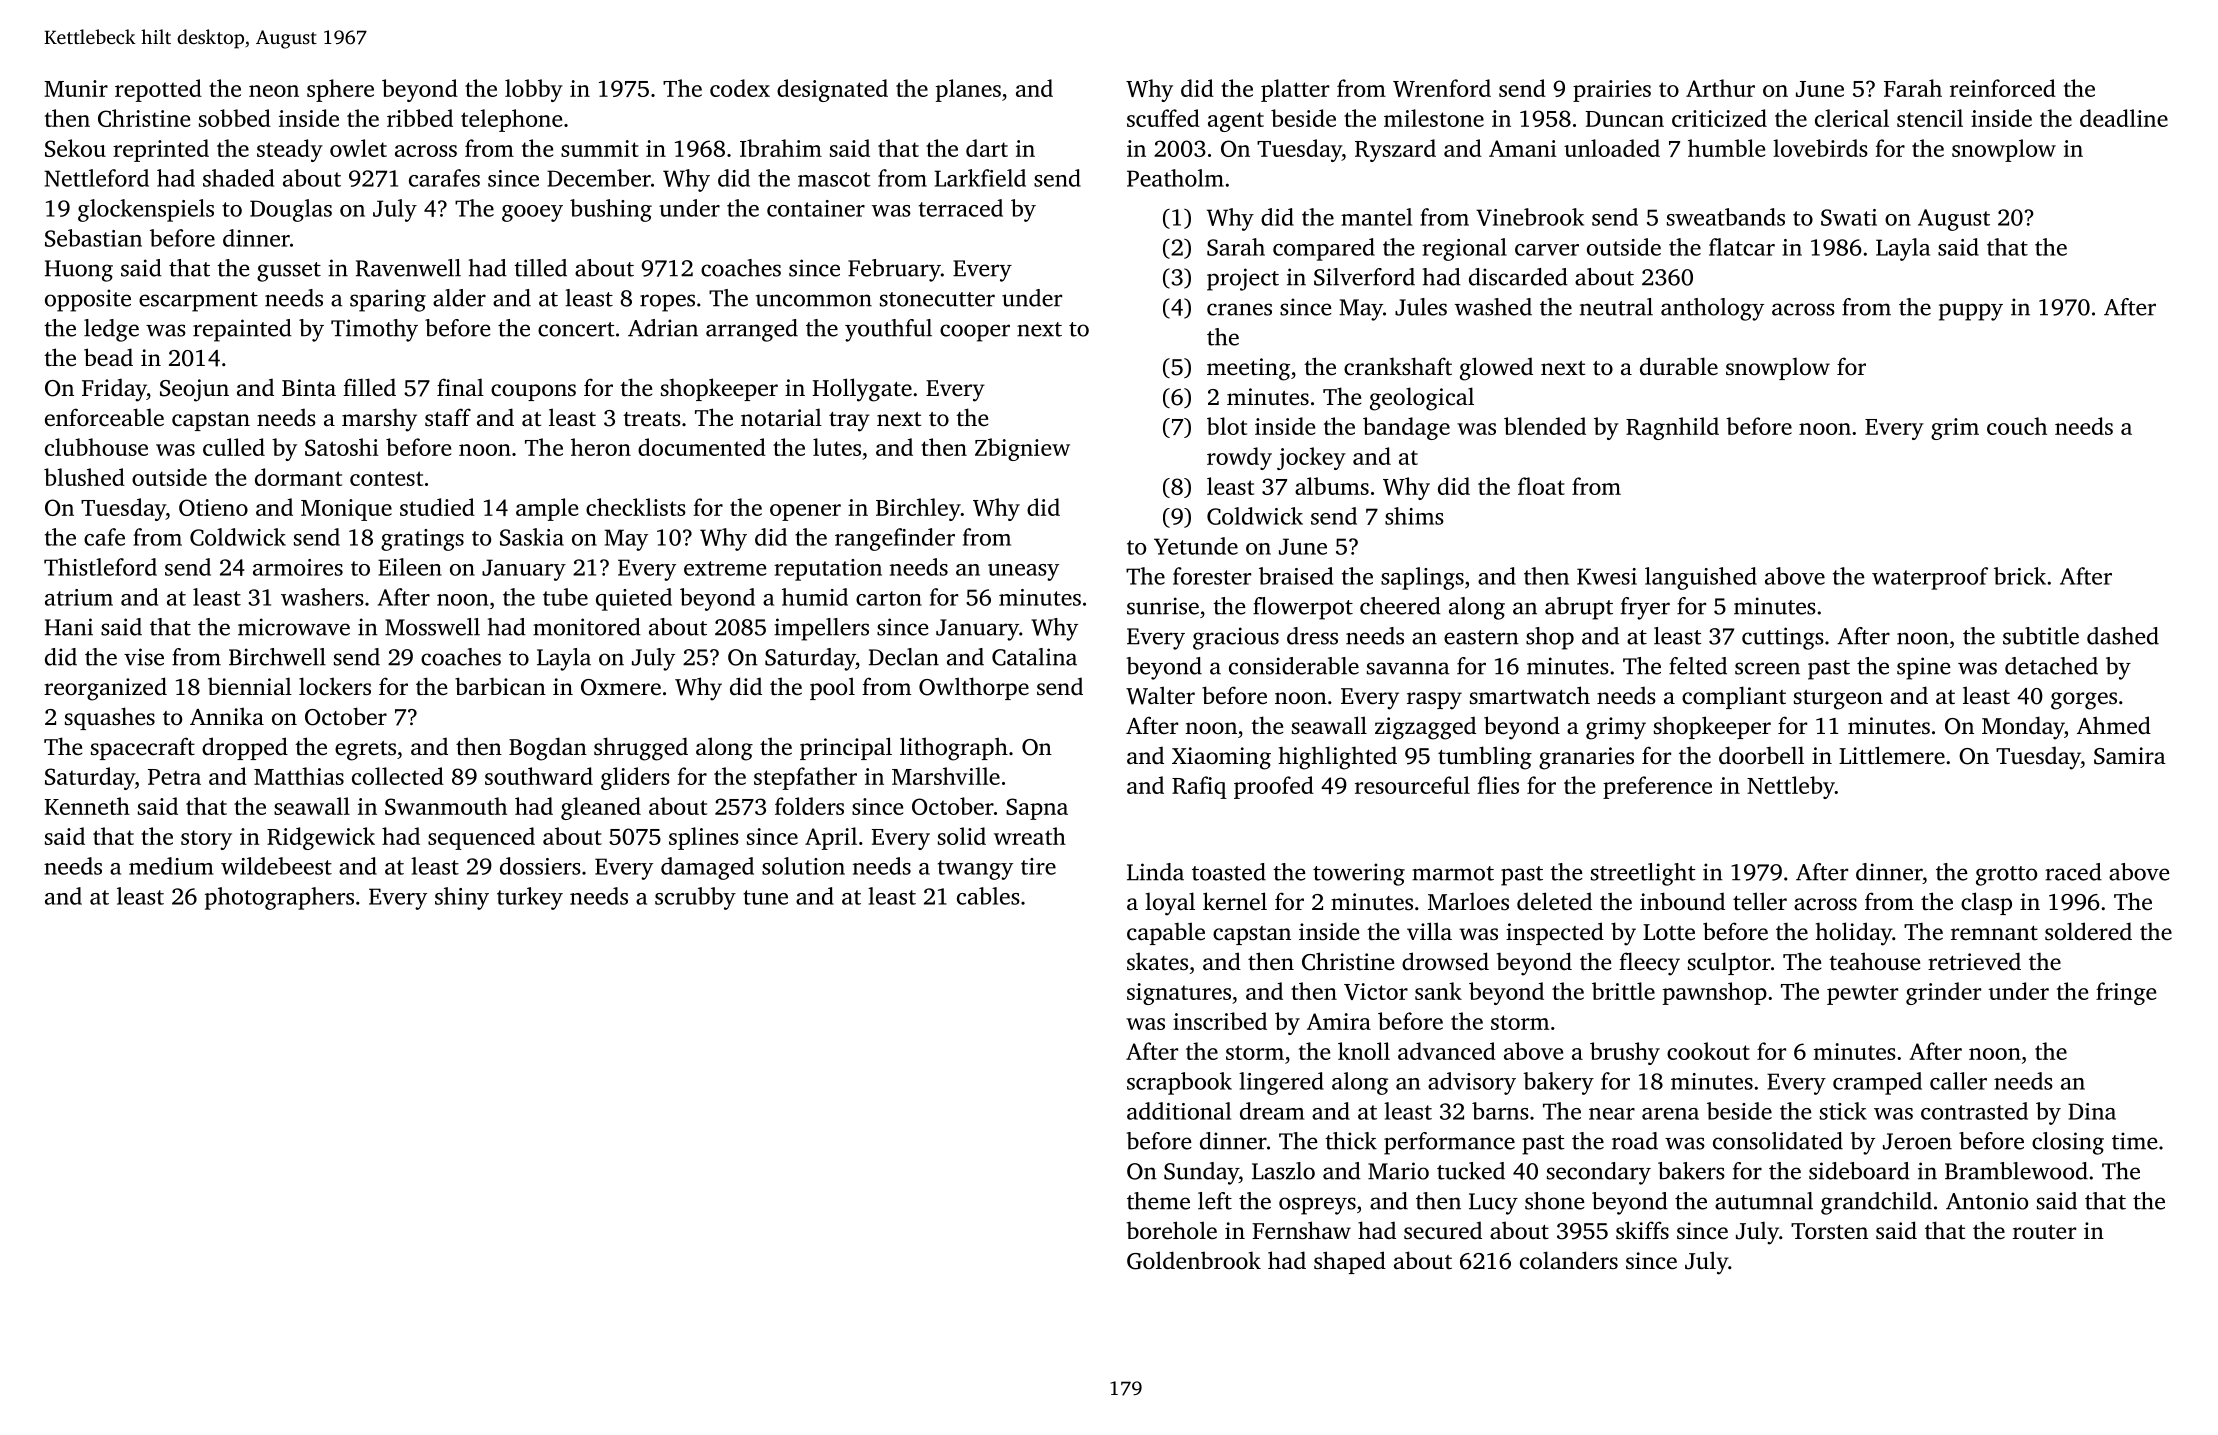 The width and height of the page is (2218, 1435). Describe the element at coordinates (975, 333) in the page. I see `cooper` at that location.
